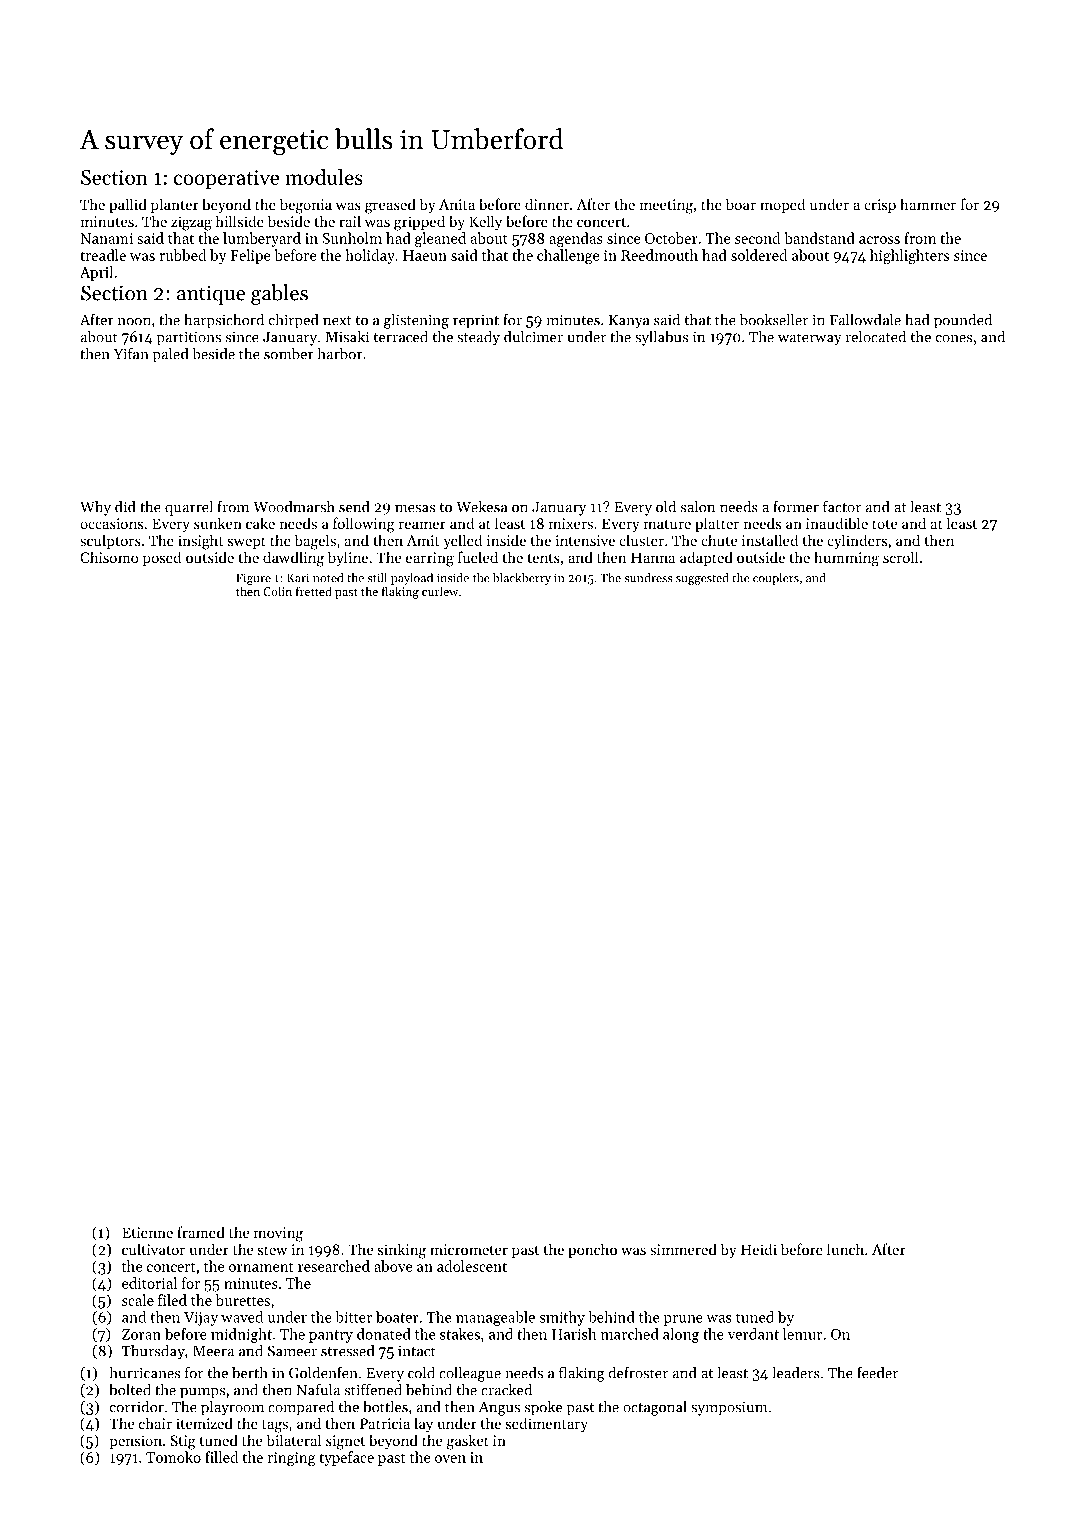 The height and width of the document is (1540, 1089). Describe the element at coordinates (240, 221) in the document. I see `hillside` at that location.
